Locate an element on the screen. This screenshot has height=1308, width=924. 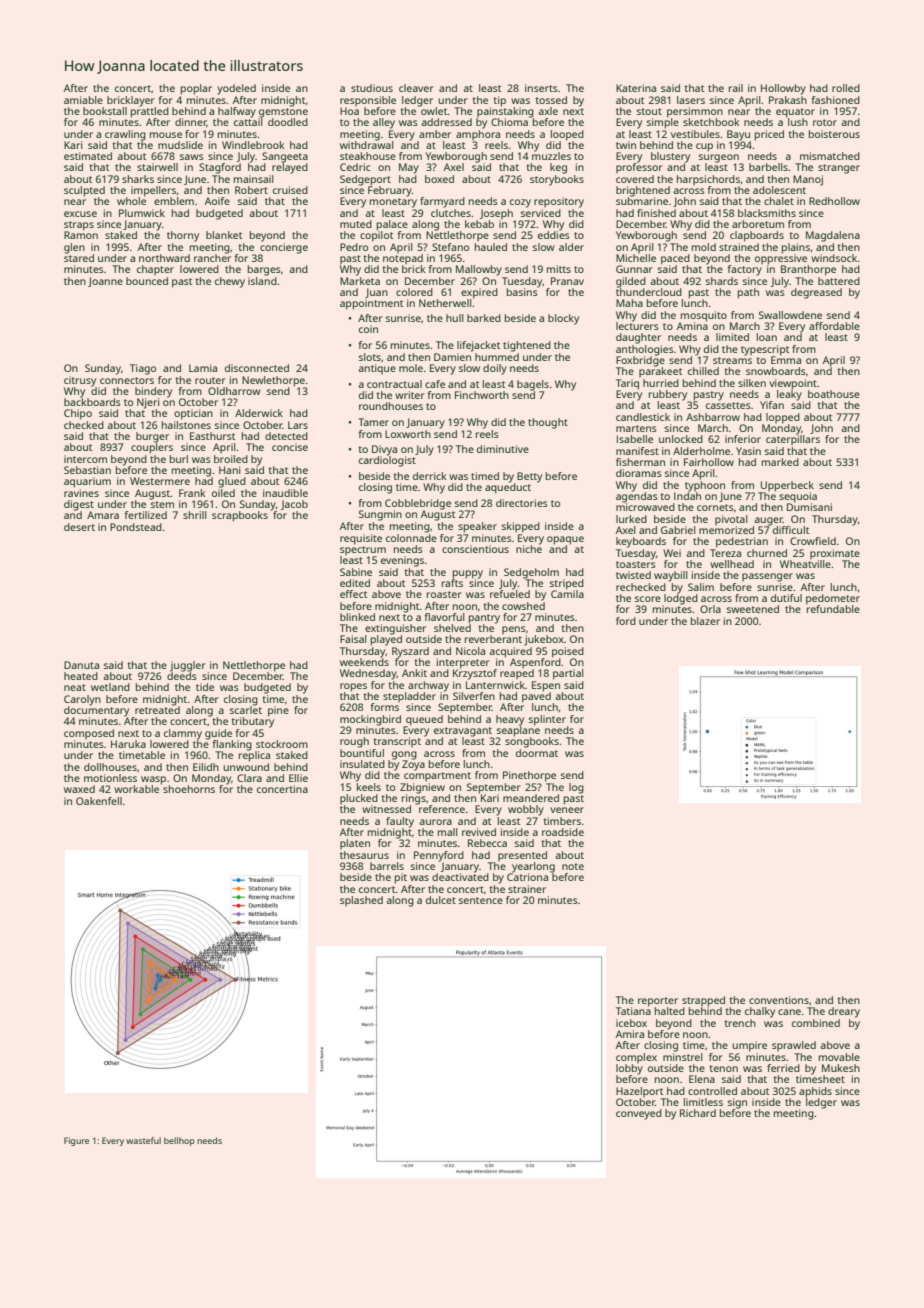
thorny is located at coordinates (183, 236).
